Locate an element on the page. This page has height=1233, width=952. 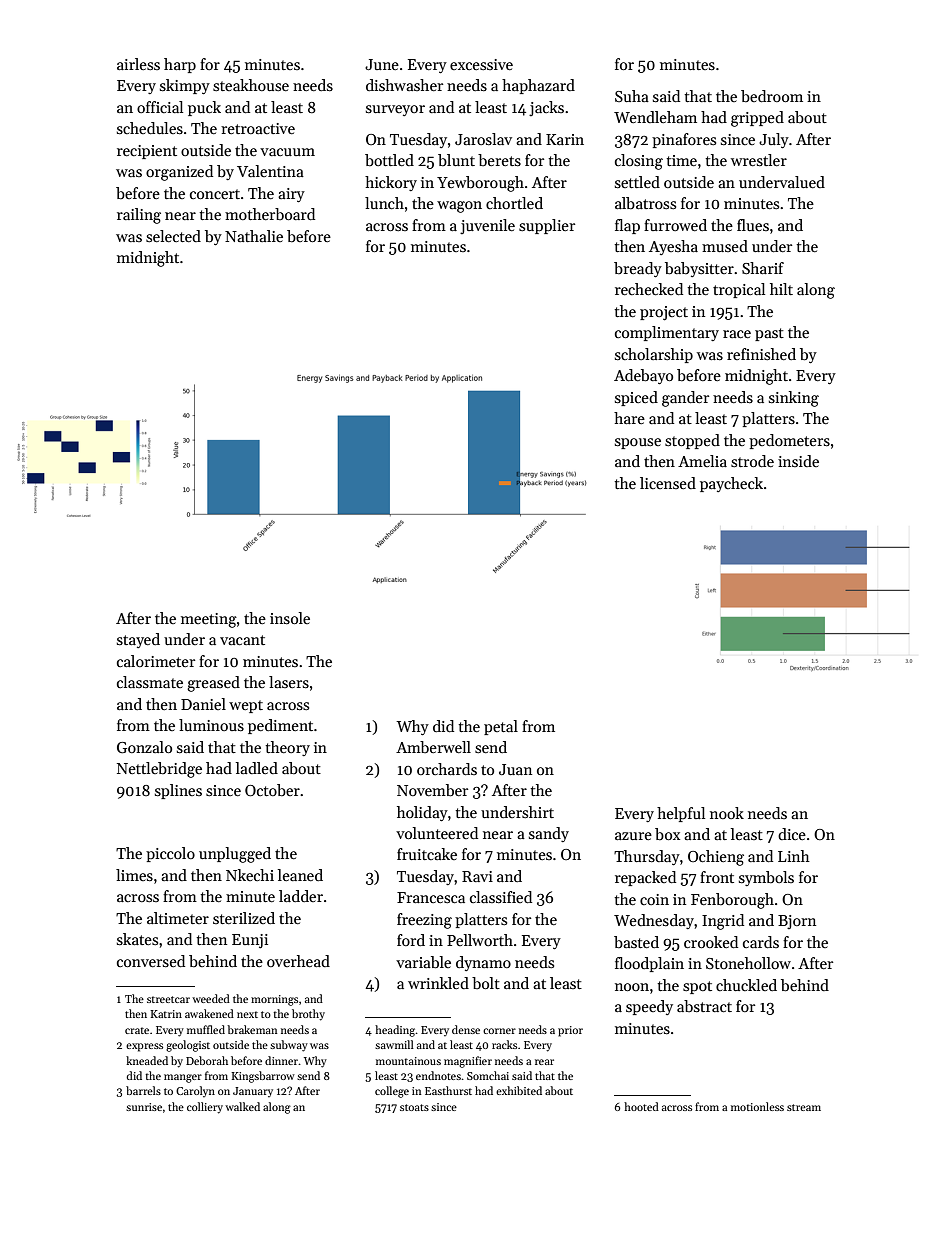
bedroom is located at coordinates (772, 96).
